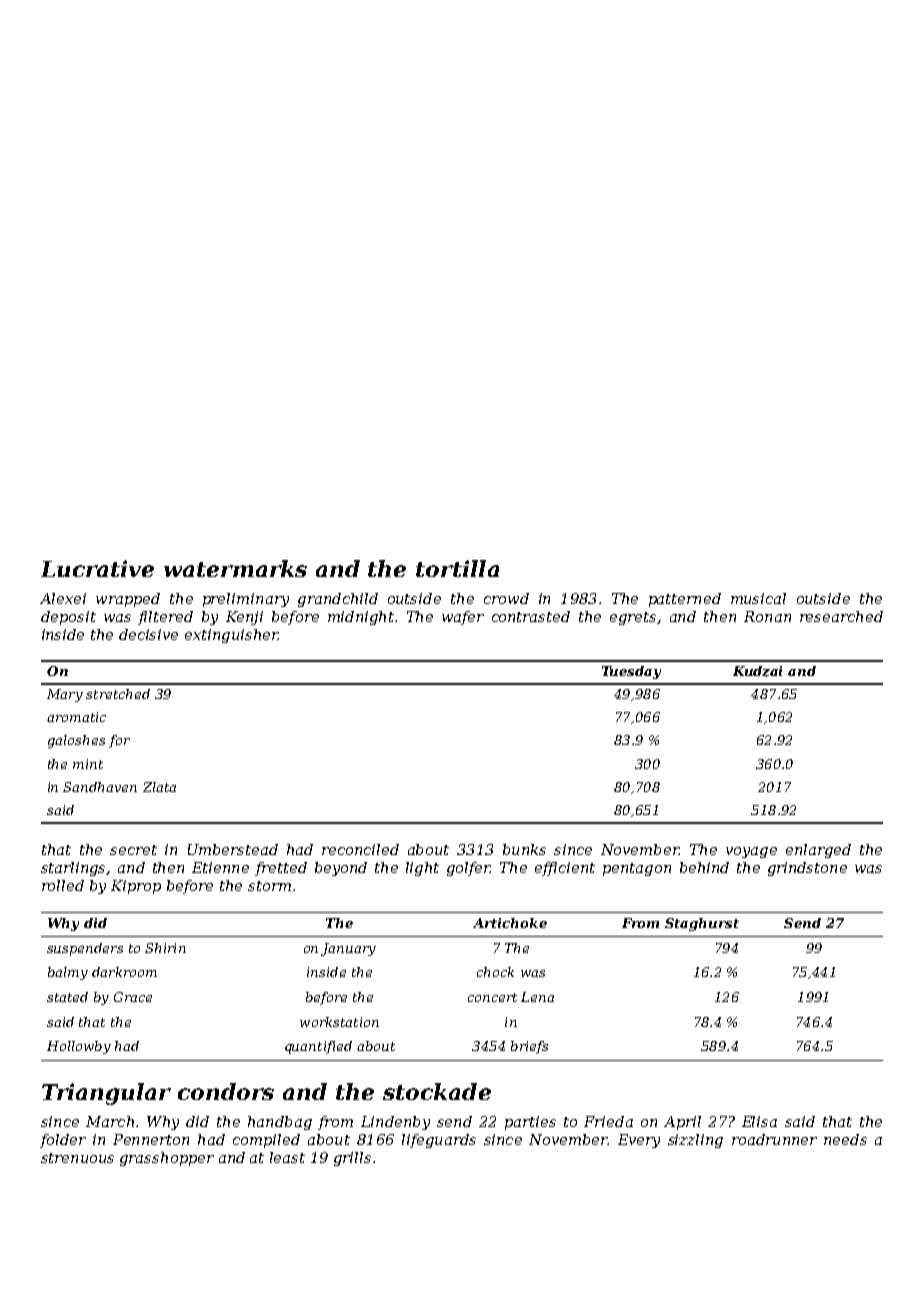 Image resolution: width=924 pixels, height=1308 pixels. Describe the element at coordinates (758, 598) in the document. I see `musical` at that location.
